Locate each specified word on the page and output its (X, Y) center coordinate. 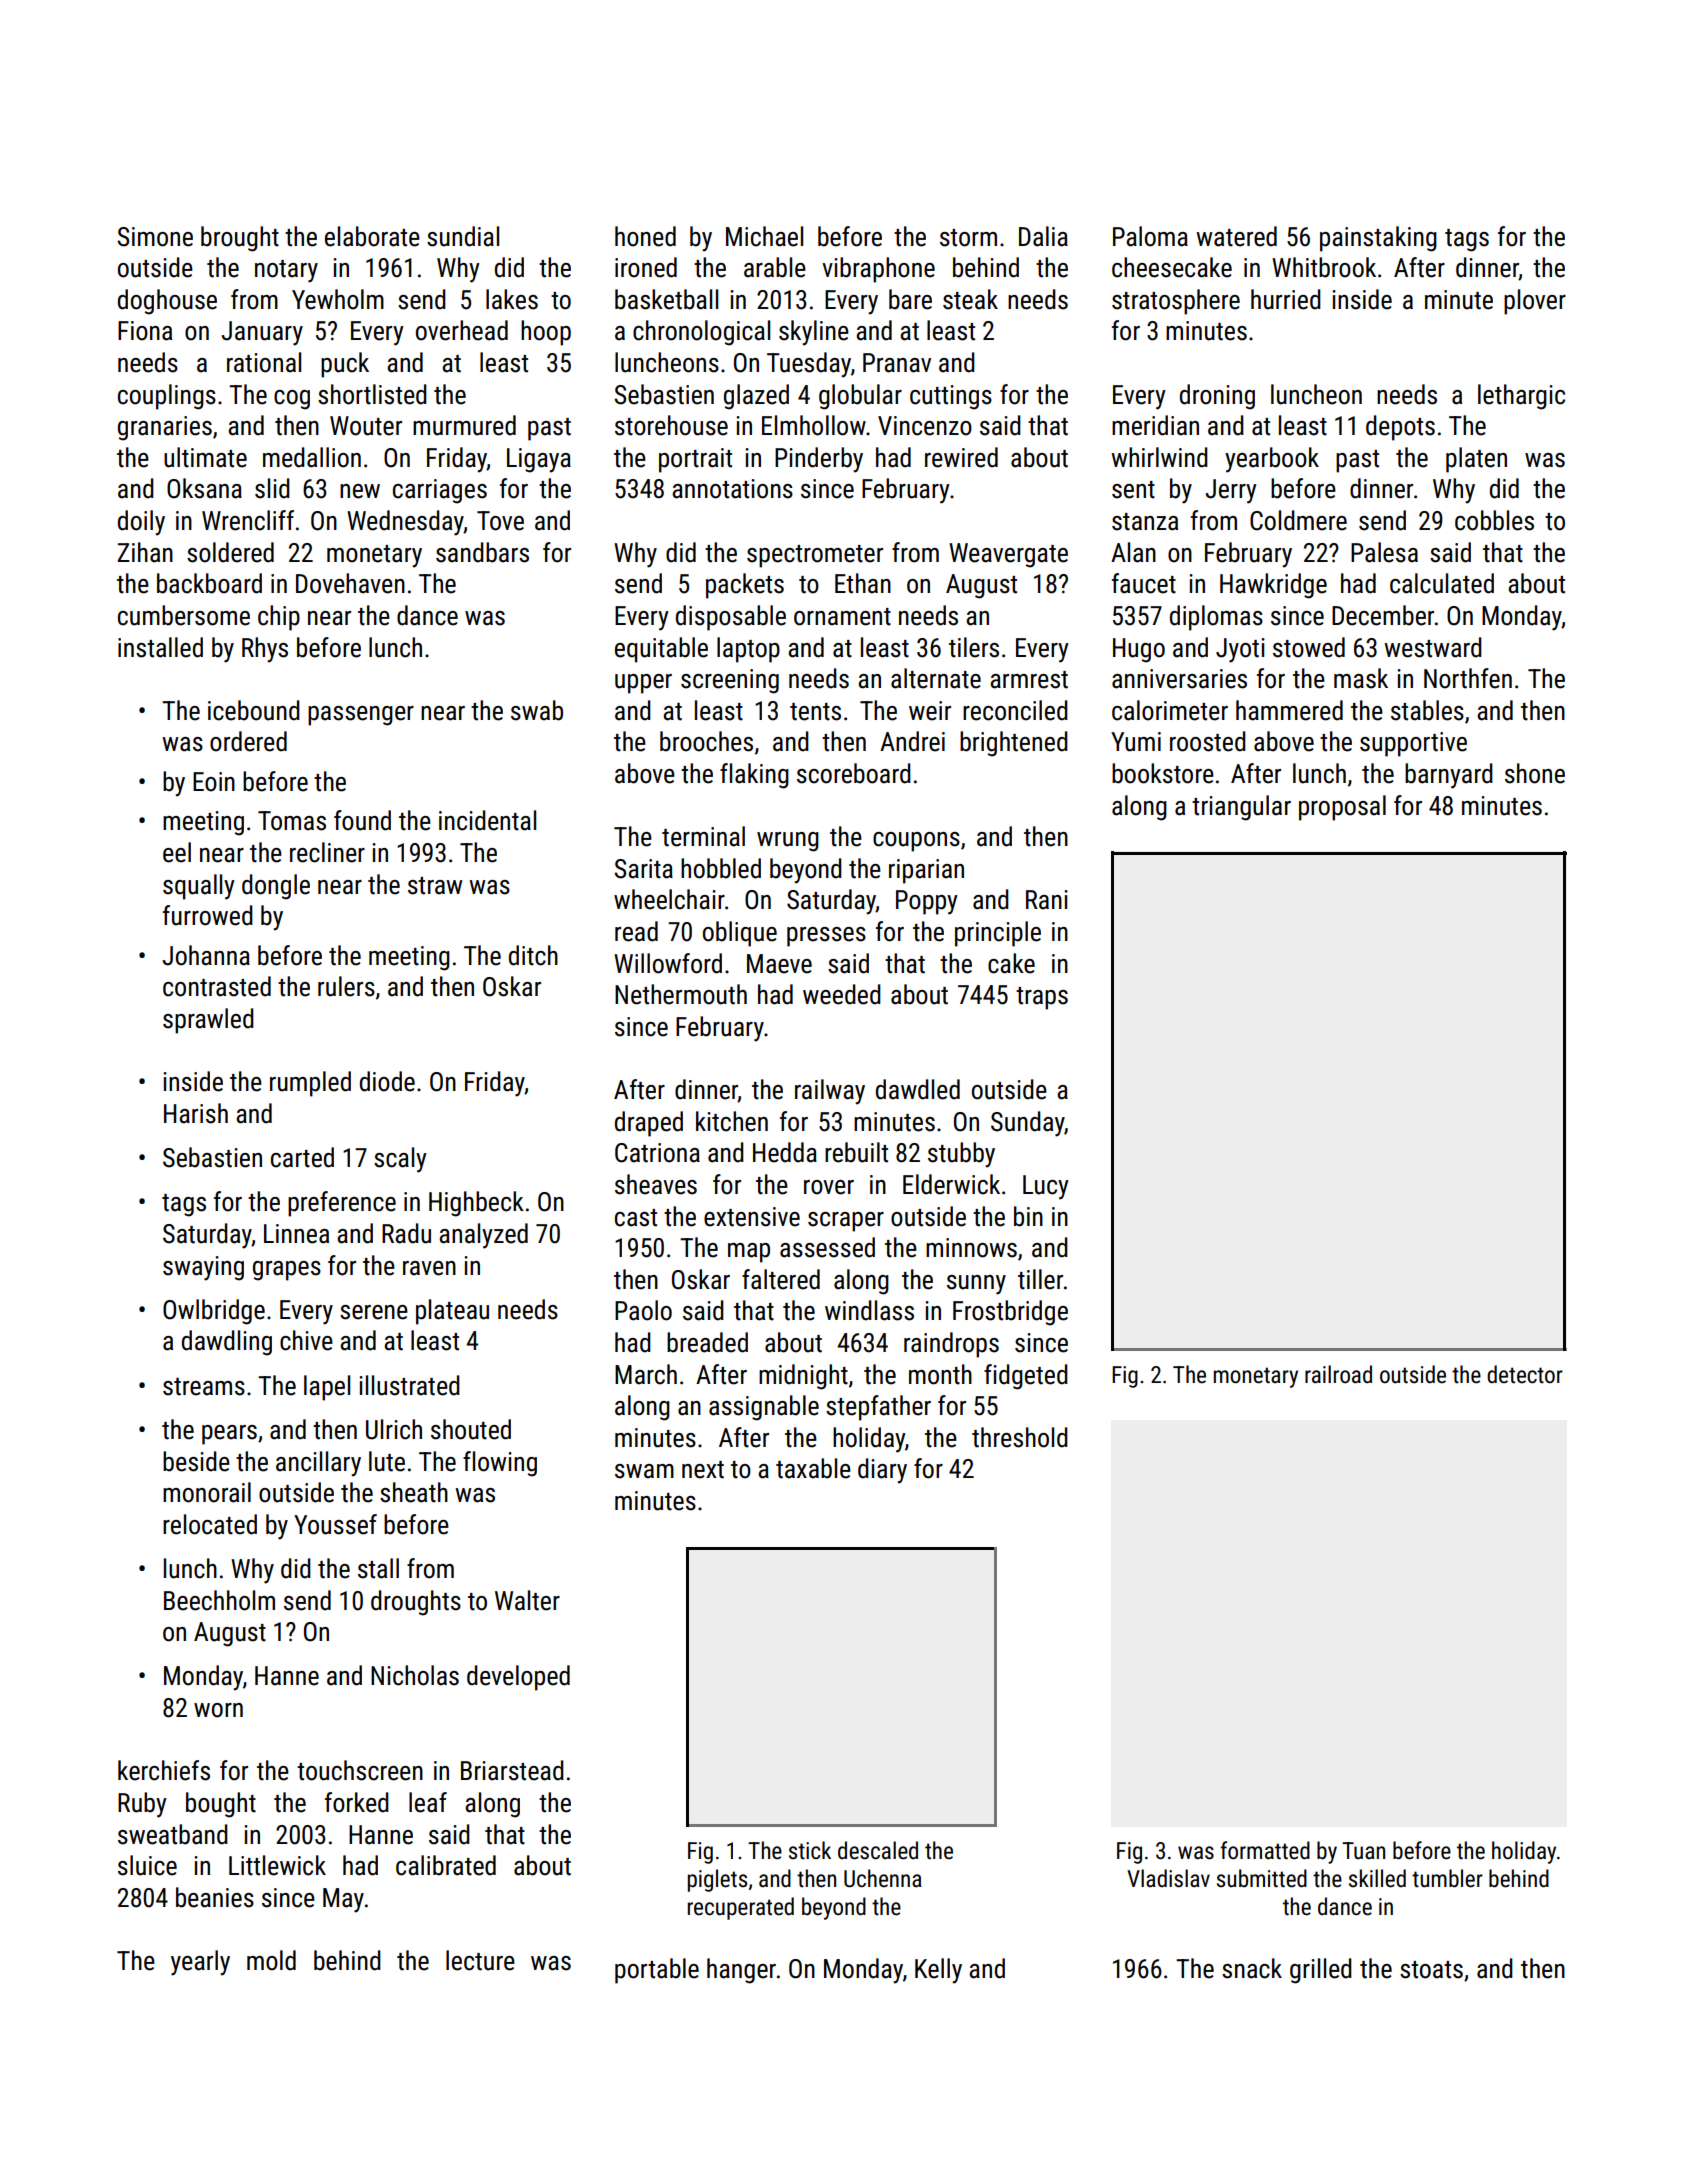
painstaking (1378, 239)
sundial (463, 236)
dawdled (918, 1089)
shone (1535, 773)
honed (645, 236)
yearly (200, 1963)
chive (306, 1340)
